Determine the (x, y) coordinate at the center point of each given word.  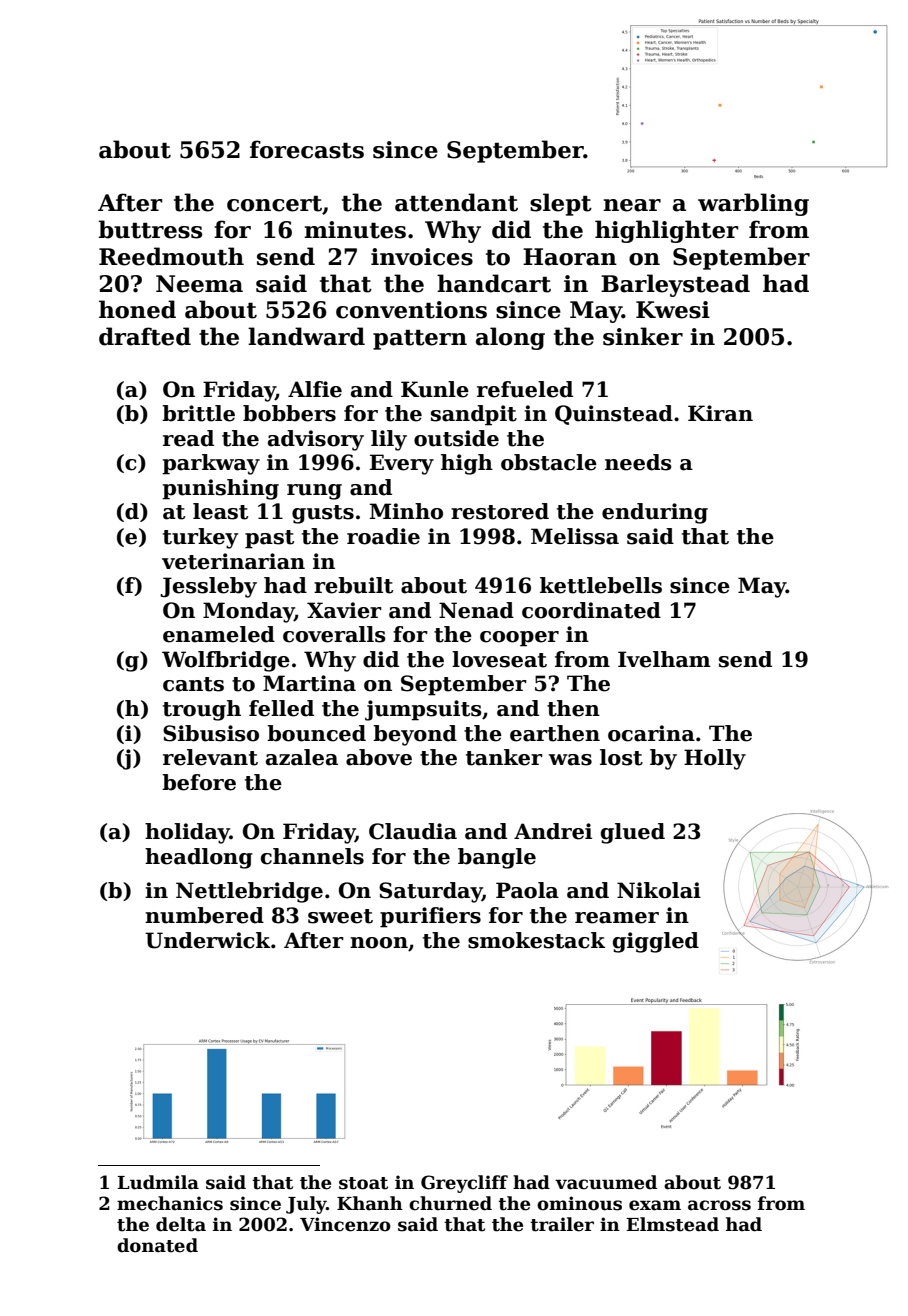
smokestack (536, 940)
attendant (456, 202)
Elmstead (672, 1224)
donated (157, 1245)
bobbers (289, 413)
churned (450, 1203)
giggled (656, 942)
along (510, 338)
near (632, 205)
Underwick (207, 940)
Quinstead (614, 415)
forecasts (307, 149)
